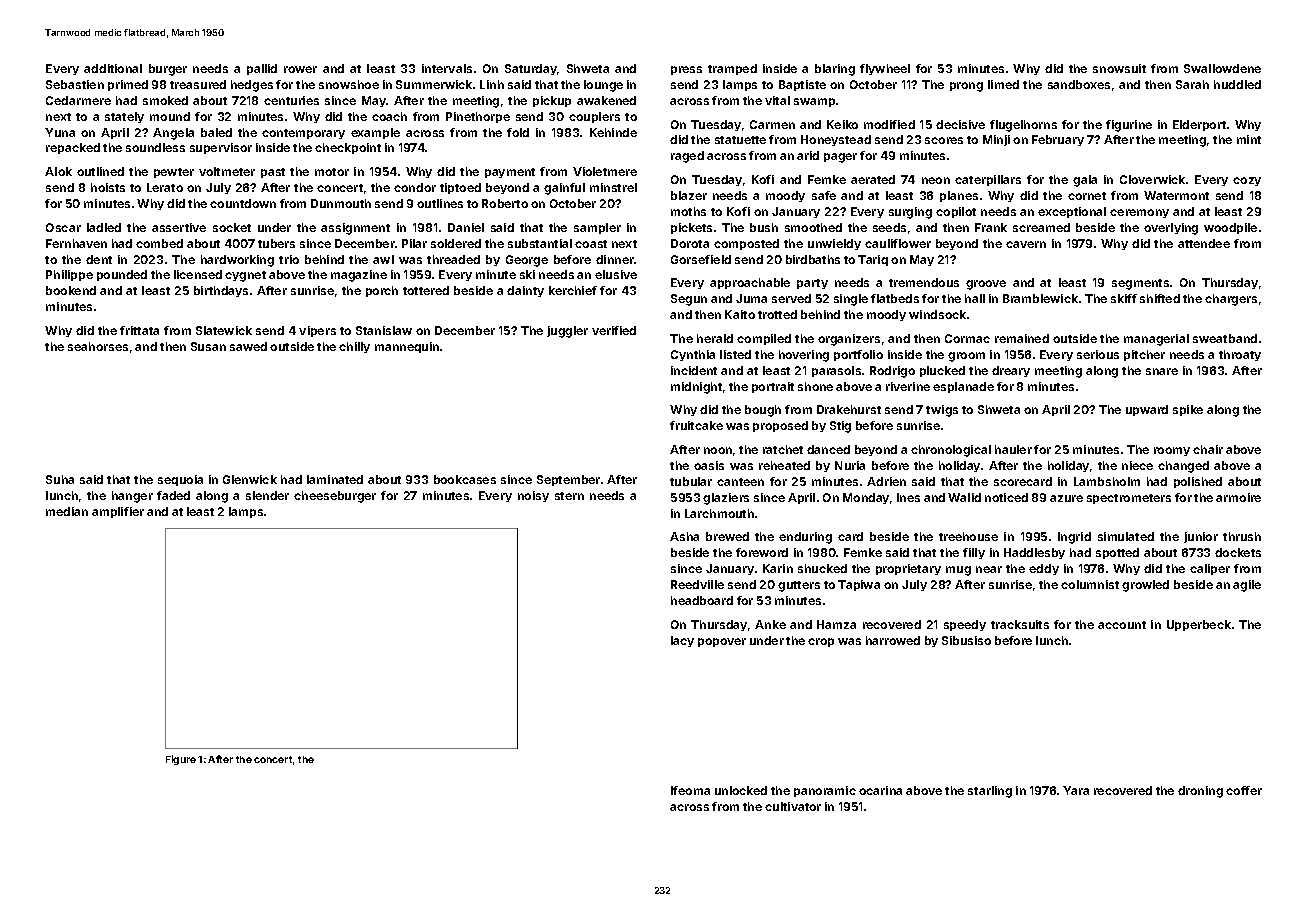 The image size is (1308, 924). I want to click on chair, so click(1208, 449).
